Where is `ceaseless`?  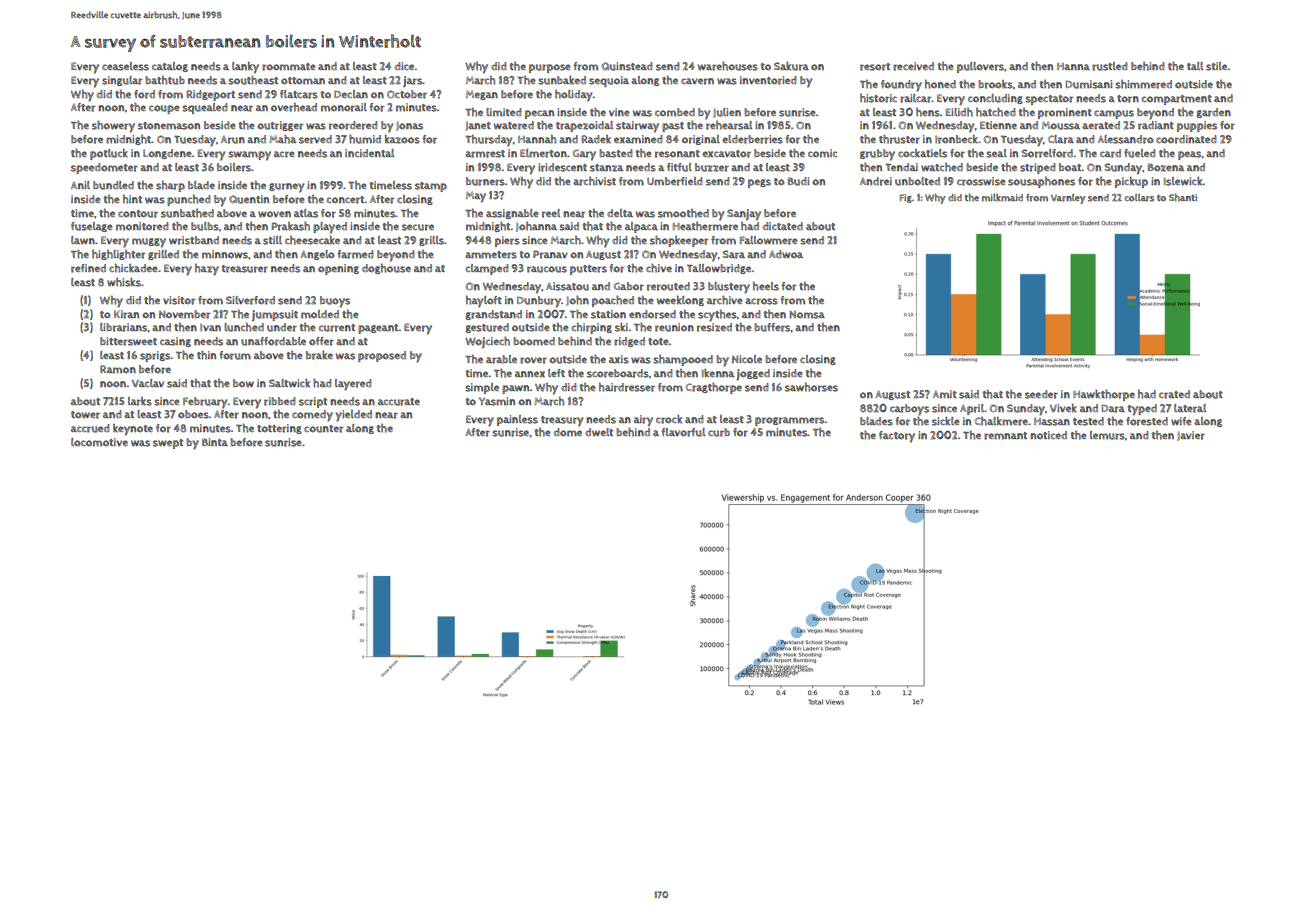
ceaseless is located at coordinates (125, 66).
